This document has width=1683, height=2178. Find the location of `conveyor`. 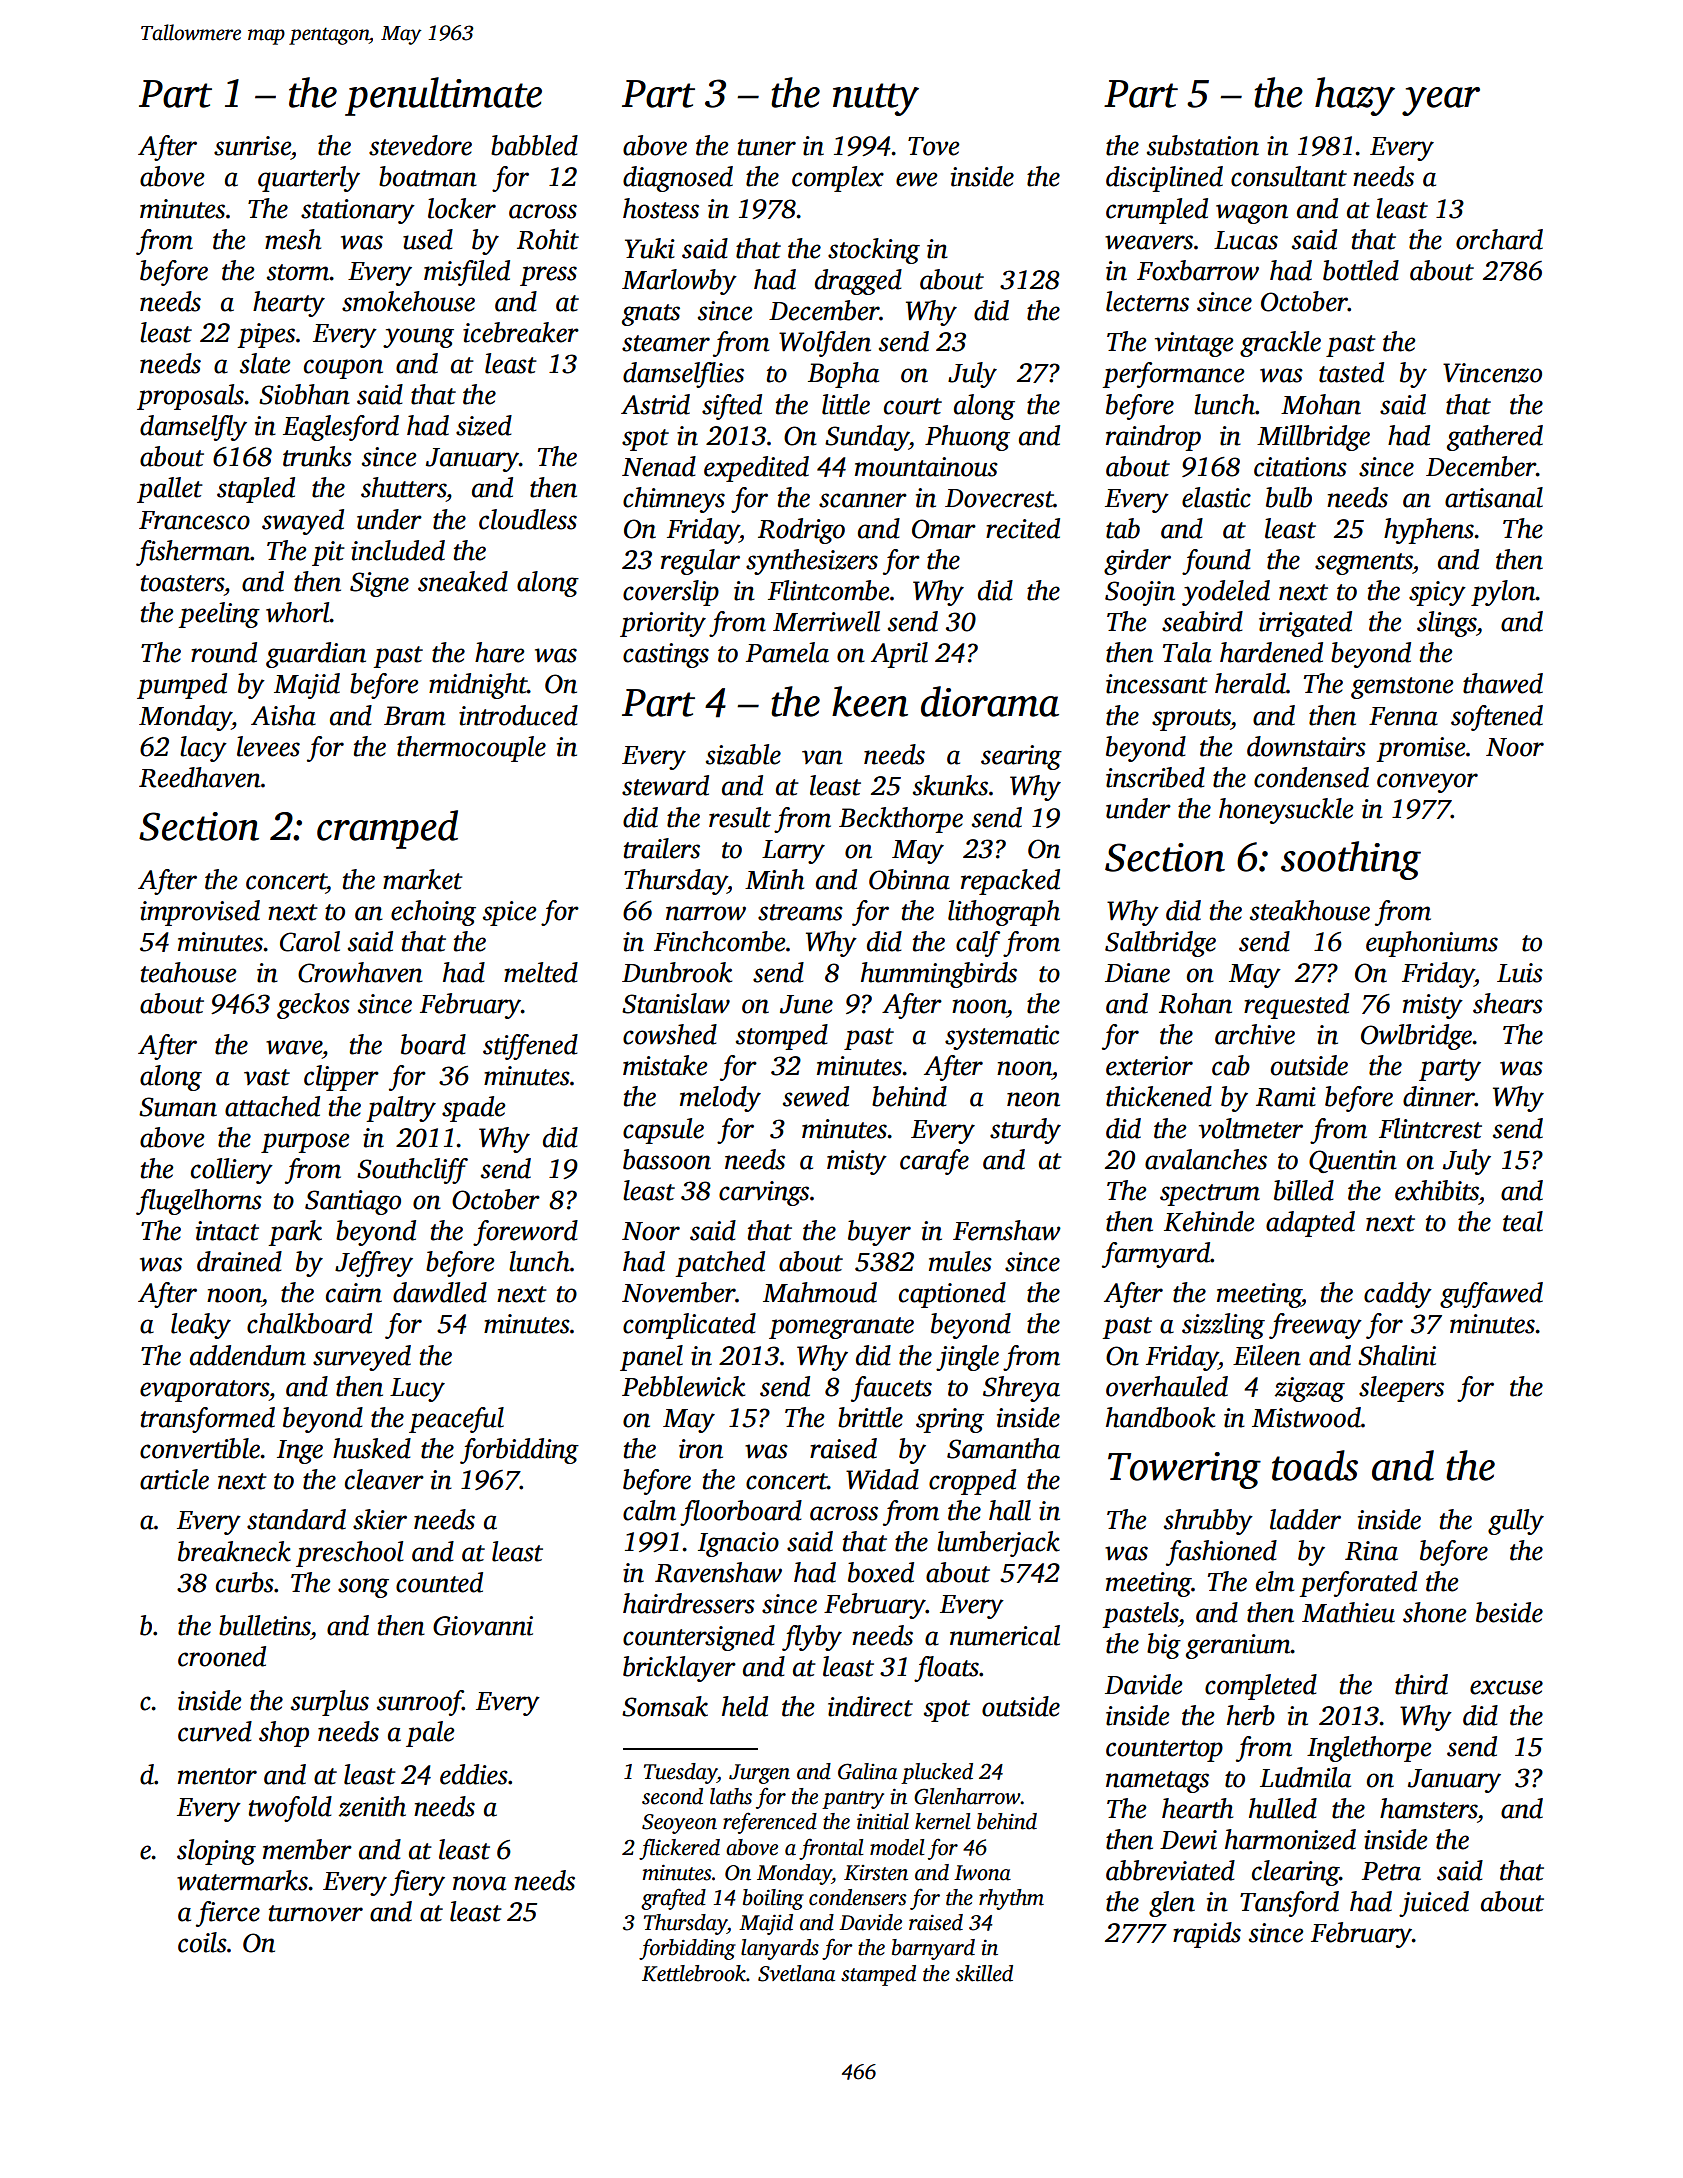

conveyor is located at coordinates (1427, 783).
